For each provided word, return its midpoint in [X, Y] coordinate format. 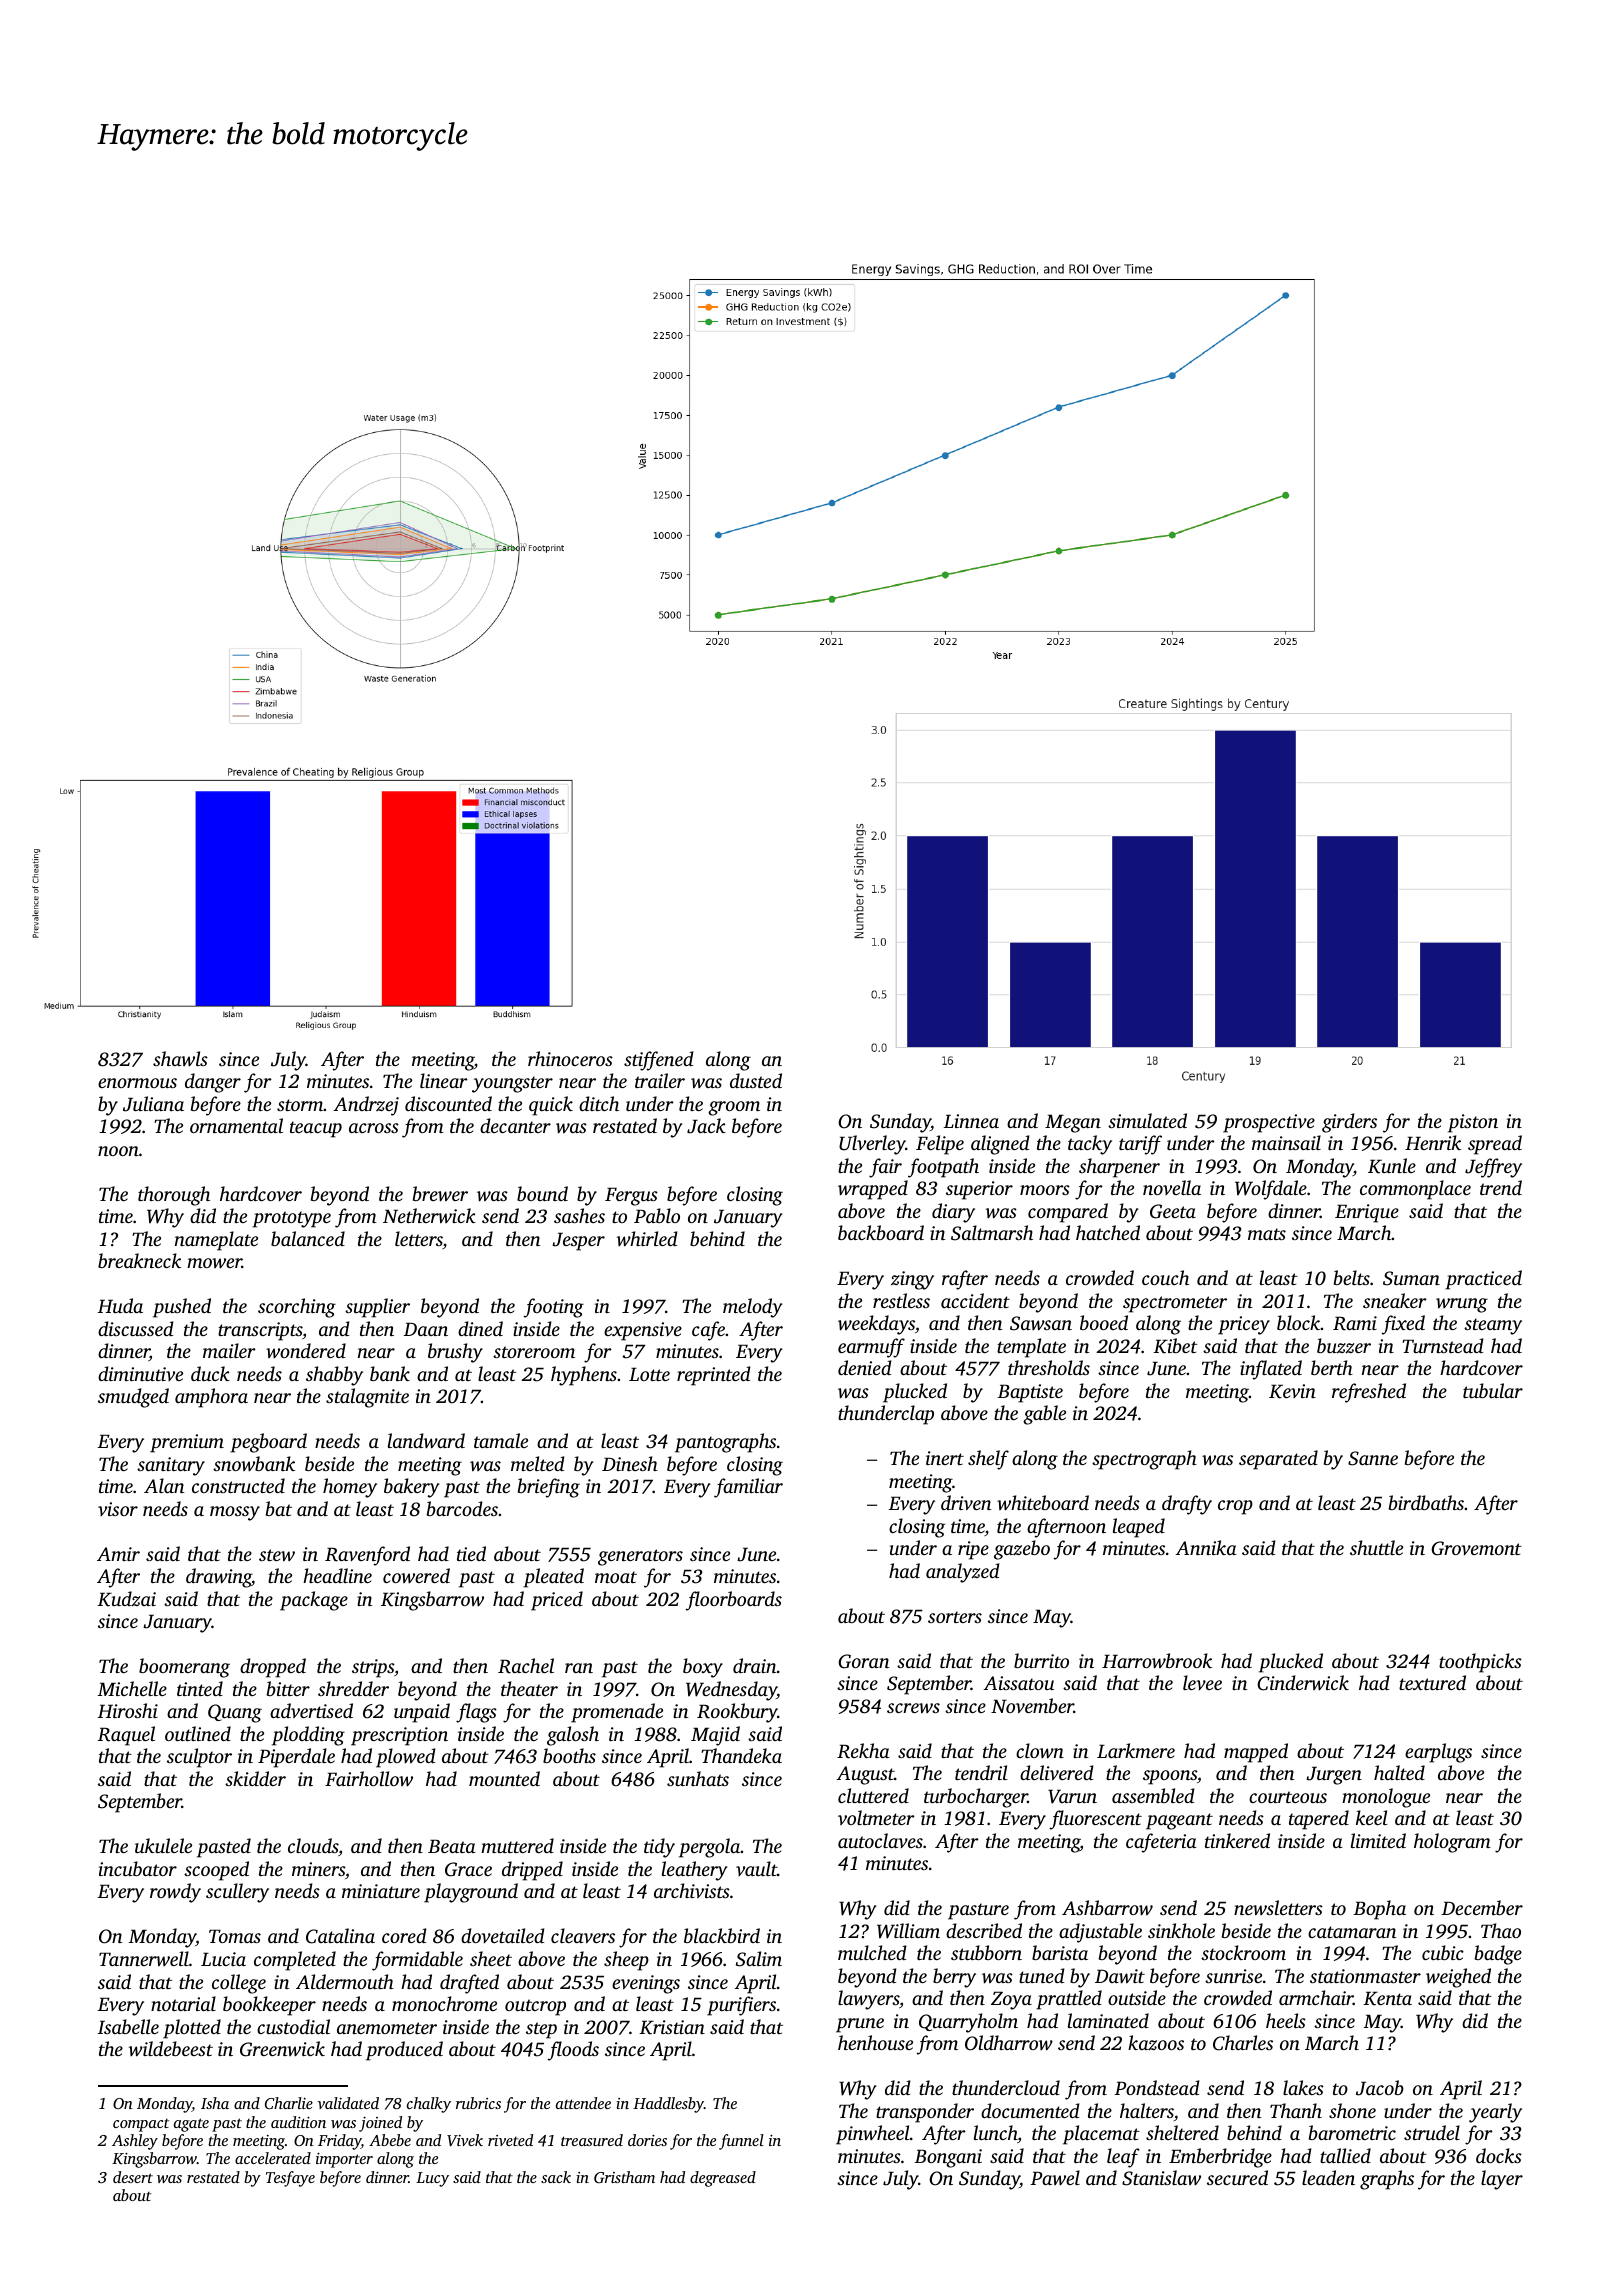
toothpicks [1480, 1663]
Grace [468, 1869]
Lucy [432, 2179]
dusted [756, 1080]
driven [966, 1502]
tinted [200, 1688]
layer [1502, 2180]
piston [1473, 1123]
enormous [137, 1083]
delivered [1057, 1772]
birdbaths [1426, 1502]
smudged [133, 1398]
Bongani [948, 2158]
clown [1040, 1751]
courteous [1288, 1797]
